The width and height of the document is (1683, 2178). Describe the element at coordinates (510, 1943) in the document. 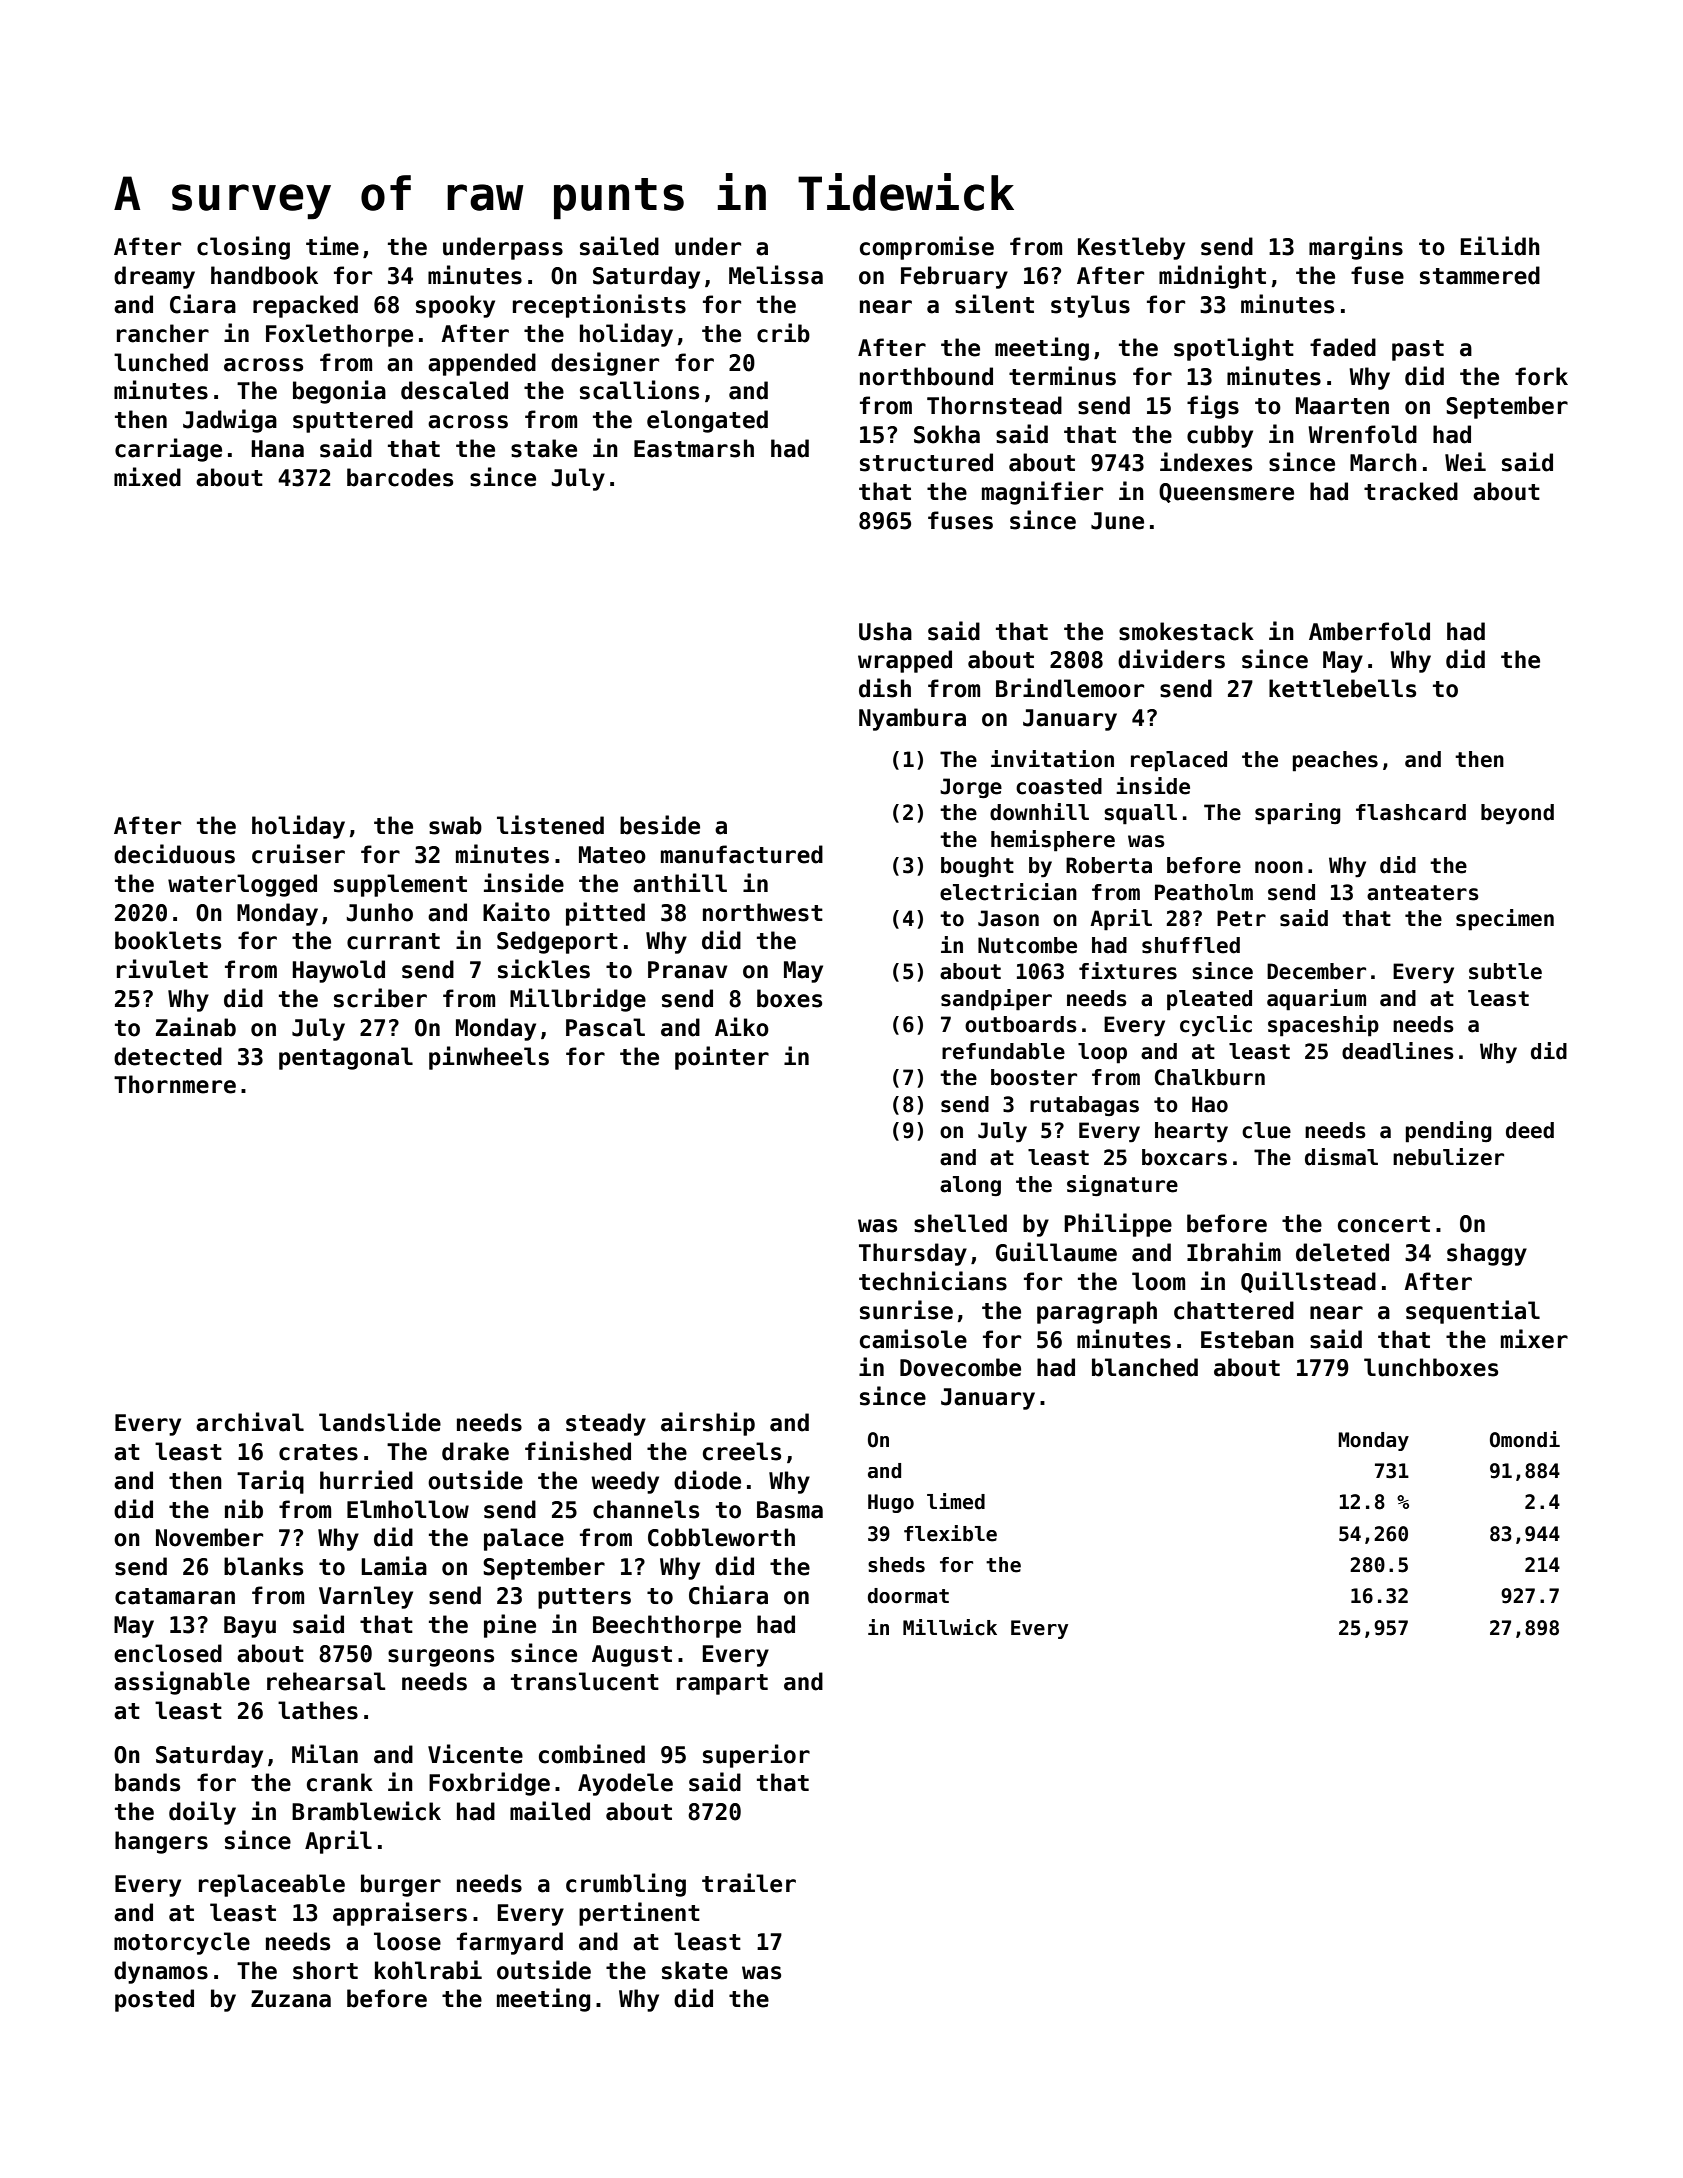

I see `farmyard` at that location.
